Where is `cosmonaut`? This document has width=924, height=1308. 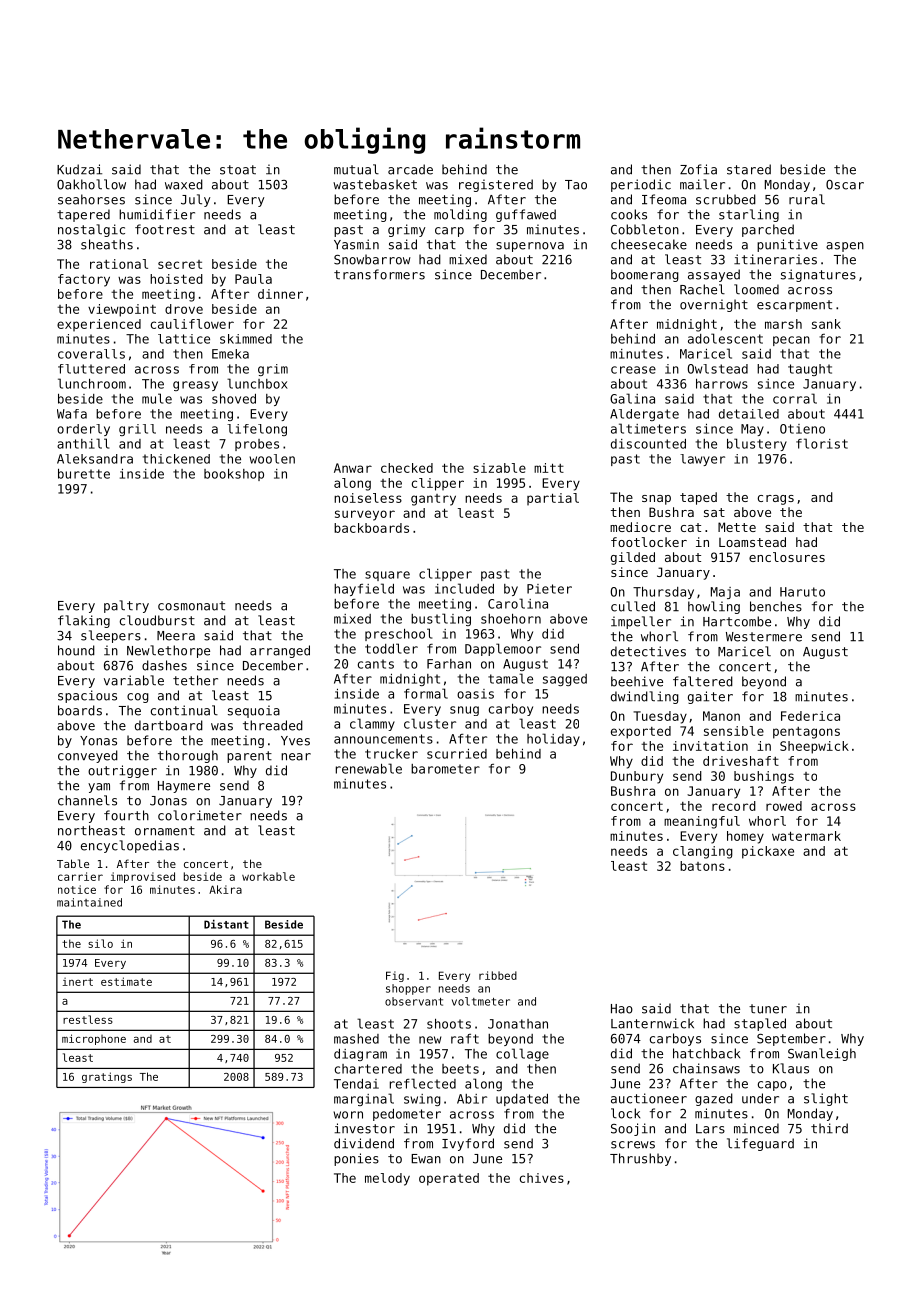 cosmonaut is located at coordinates (191, 606).
